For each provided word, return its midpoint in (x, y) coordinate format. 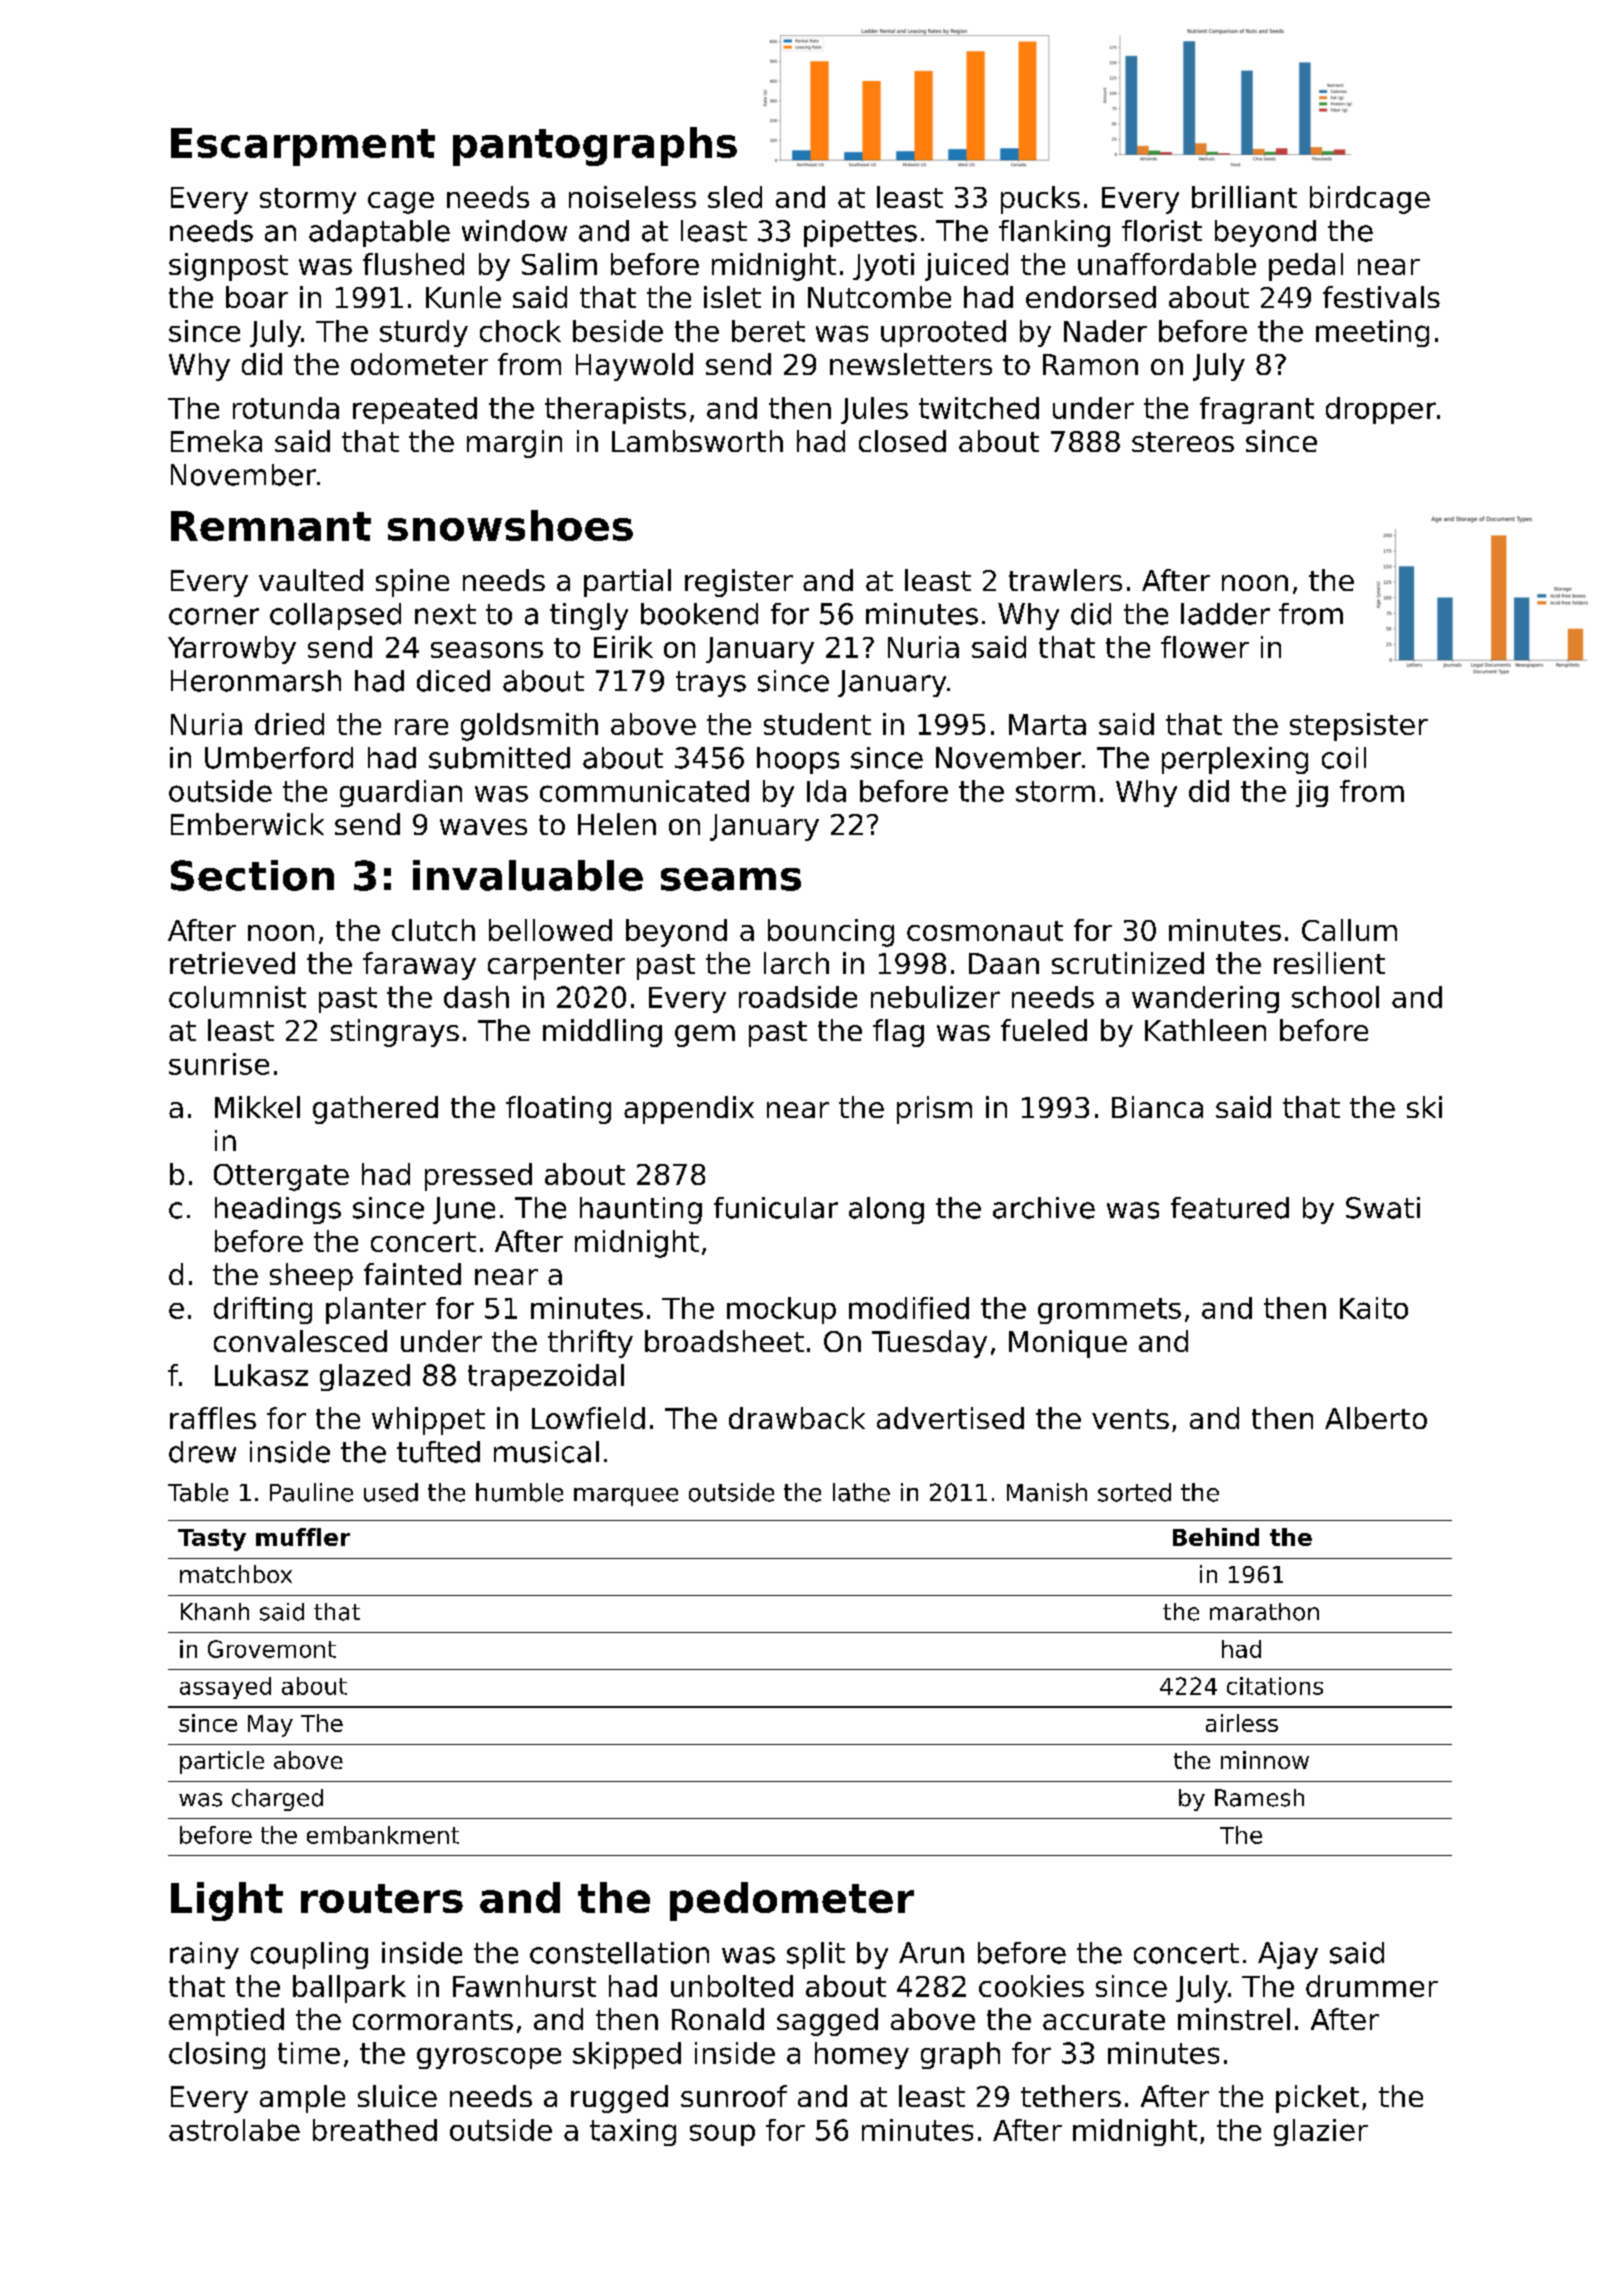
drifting (263, 1310)
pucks (1040, 200)
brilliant (1244, 197)
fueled (1044, 1030)
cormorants (433, 2020)
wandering (1205, 999)
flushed (413, 264)
